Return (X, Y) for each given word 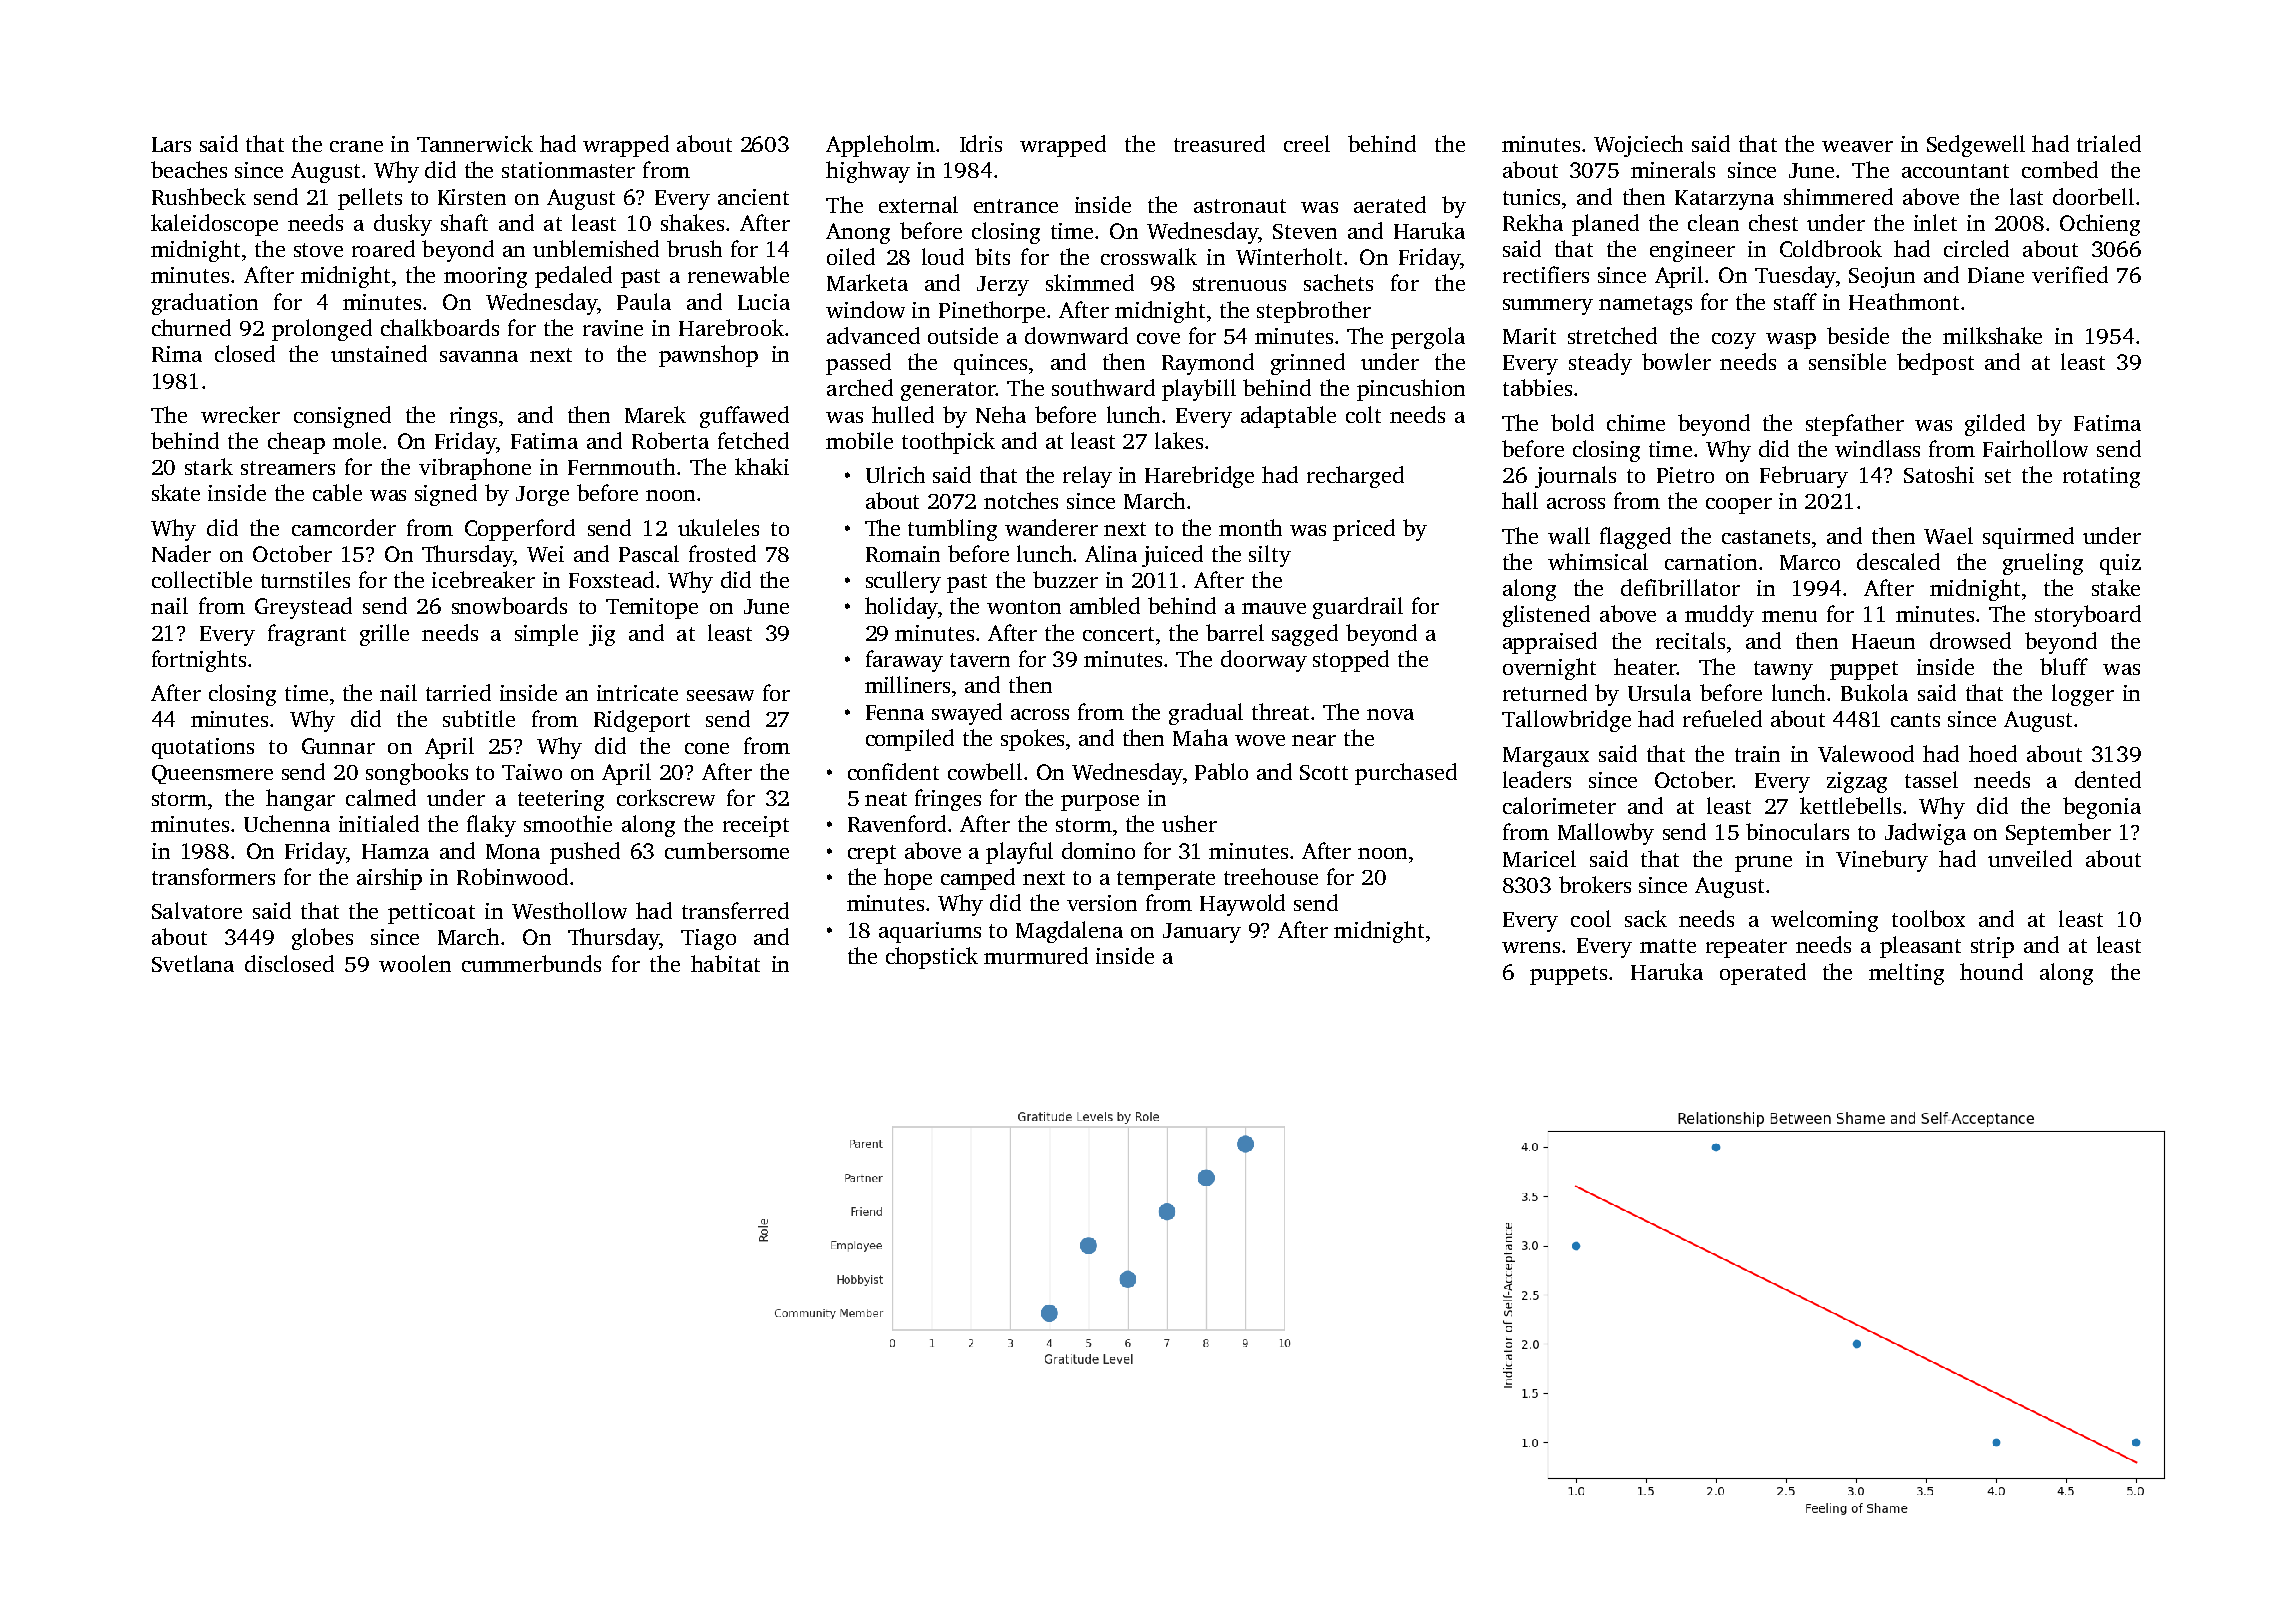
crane (356, 146)
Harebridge (1199, 477)
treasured (1219, 143)
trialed (2109, 143)
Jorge (542, 496)
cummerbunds (531, 963)
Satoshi (1939, 474)
